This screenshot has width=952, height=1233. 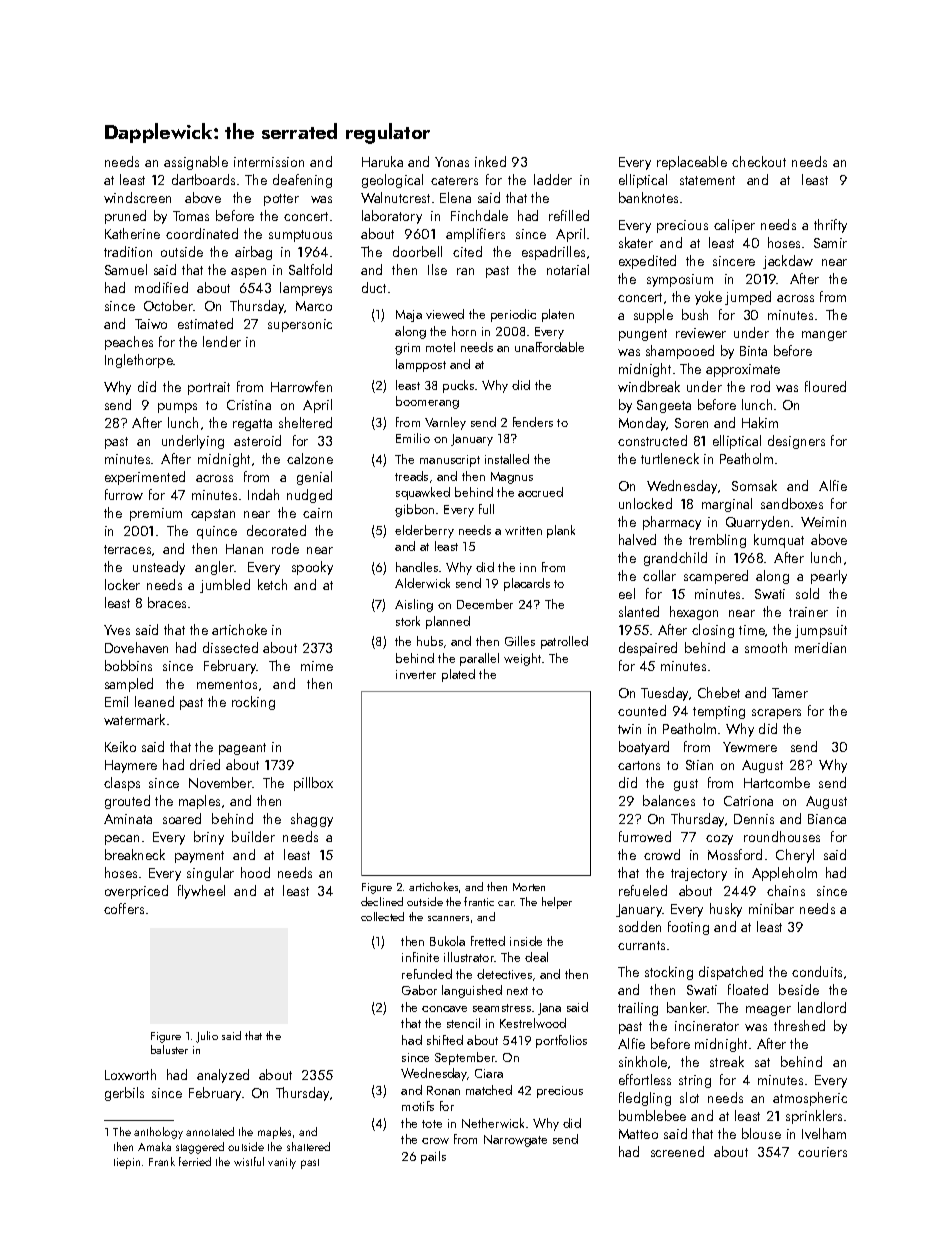 I want to click on cozy, so click(x=719, y=840).
